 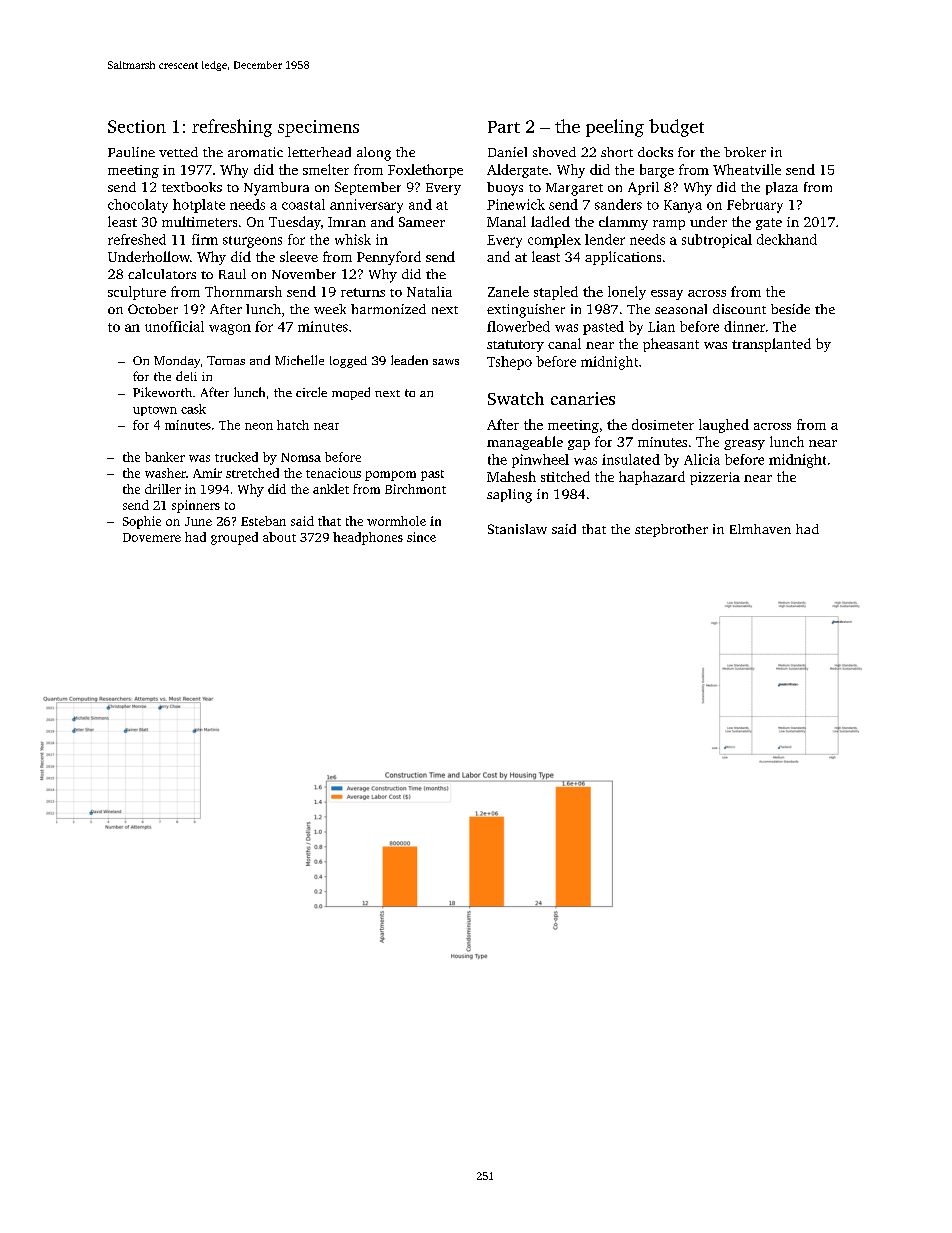 What do you see at coordinates (782, 188) in the document?
I see `plaza` at bounding box center [782, 188].
